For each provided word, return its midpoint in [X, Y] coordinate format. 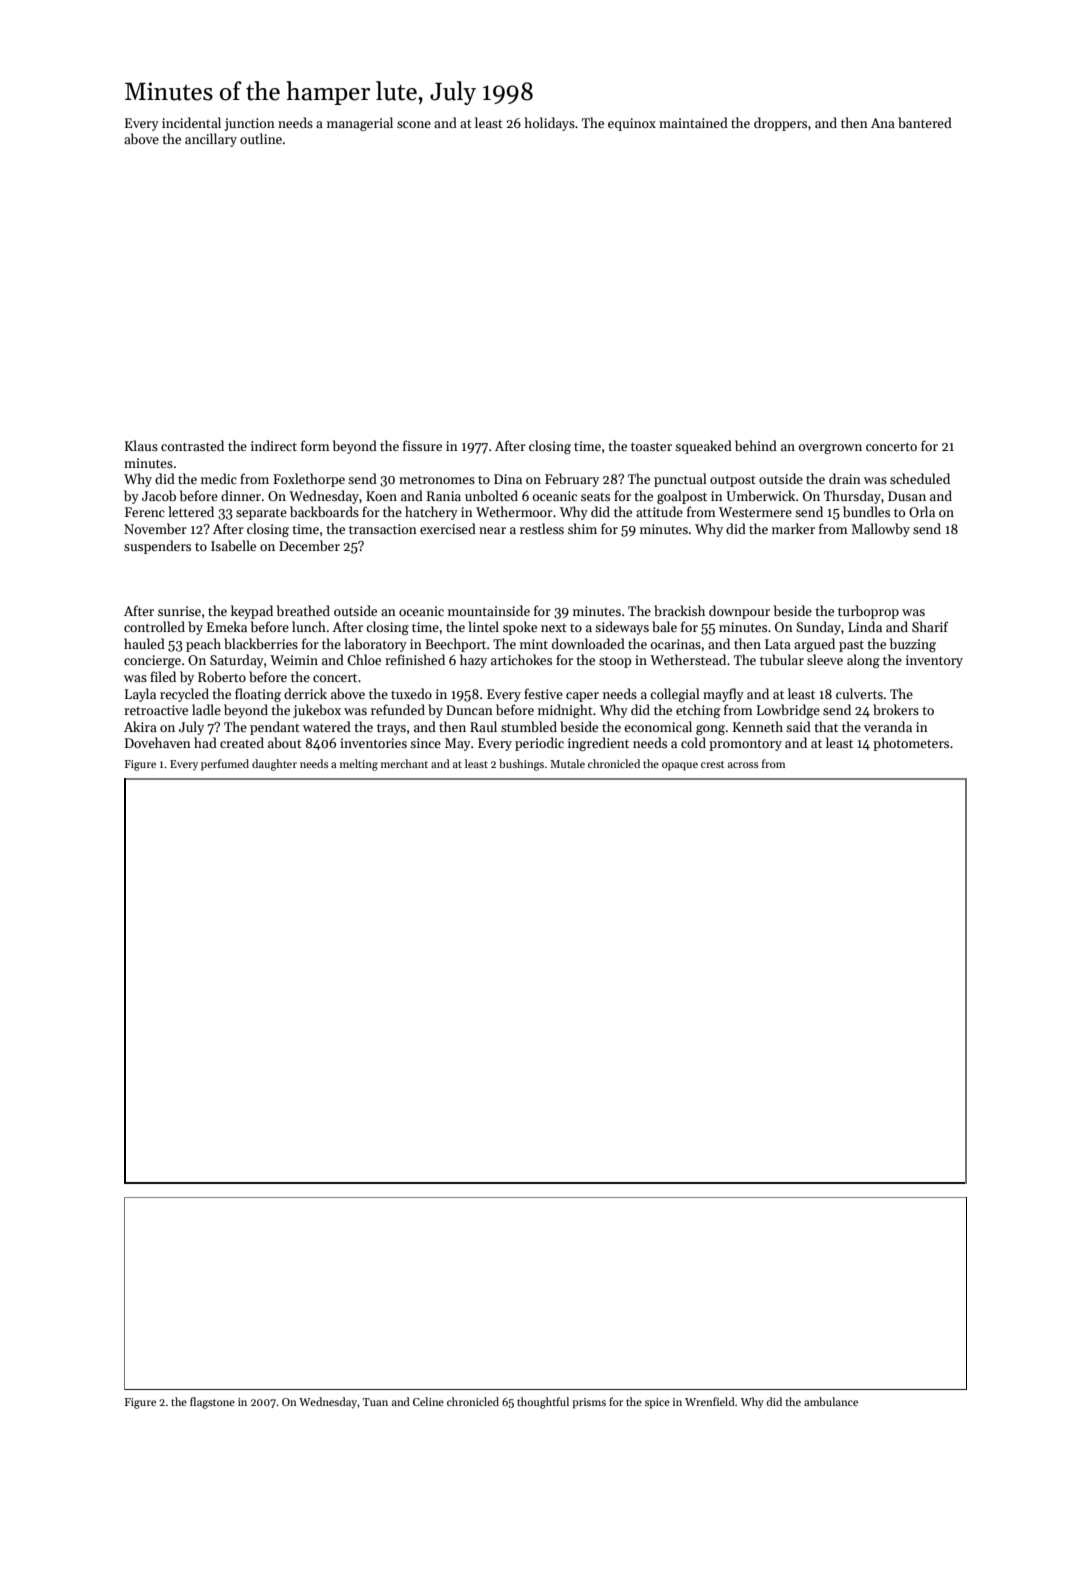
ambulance [831, 1401]
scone [414, 124]
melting [359, 765]
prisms [589, 1403]
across [743, 765]
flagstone [212, 1403]
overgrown [830, 449]
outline [261, 138]
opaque [680, 766]
